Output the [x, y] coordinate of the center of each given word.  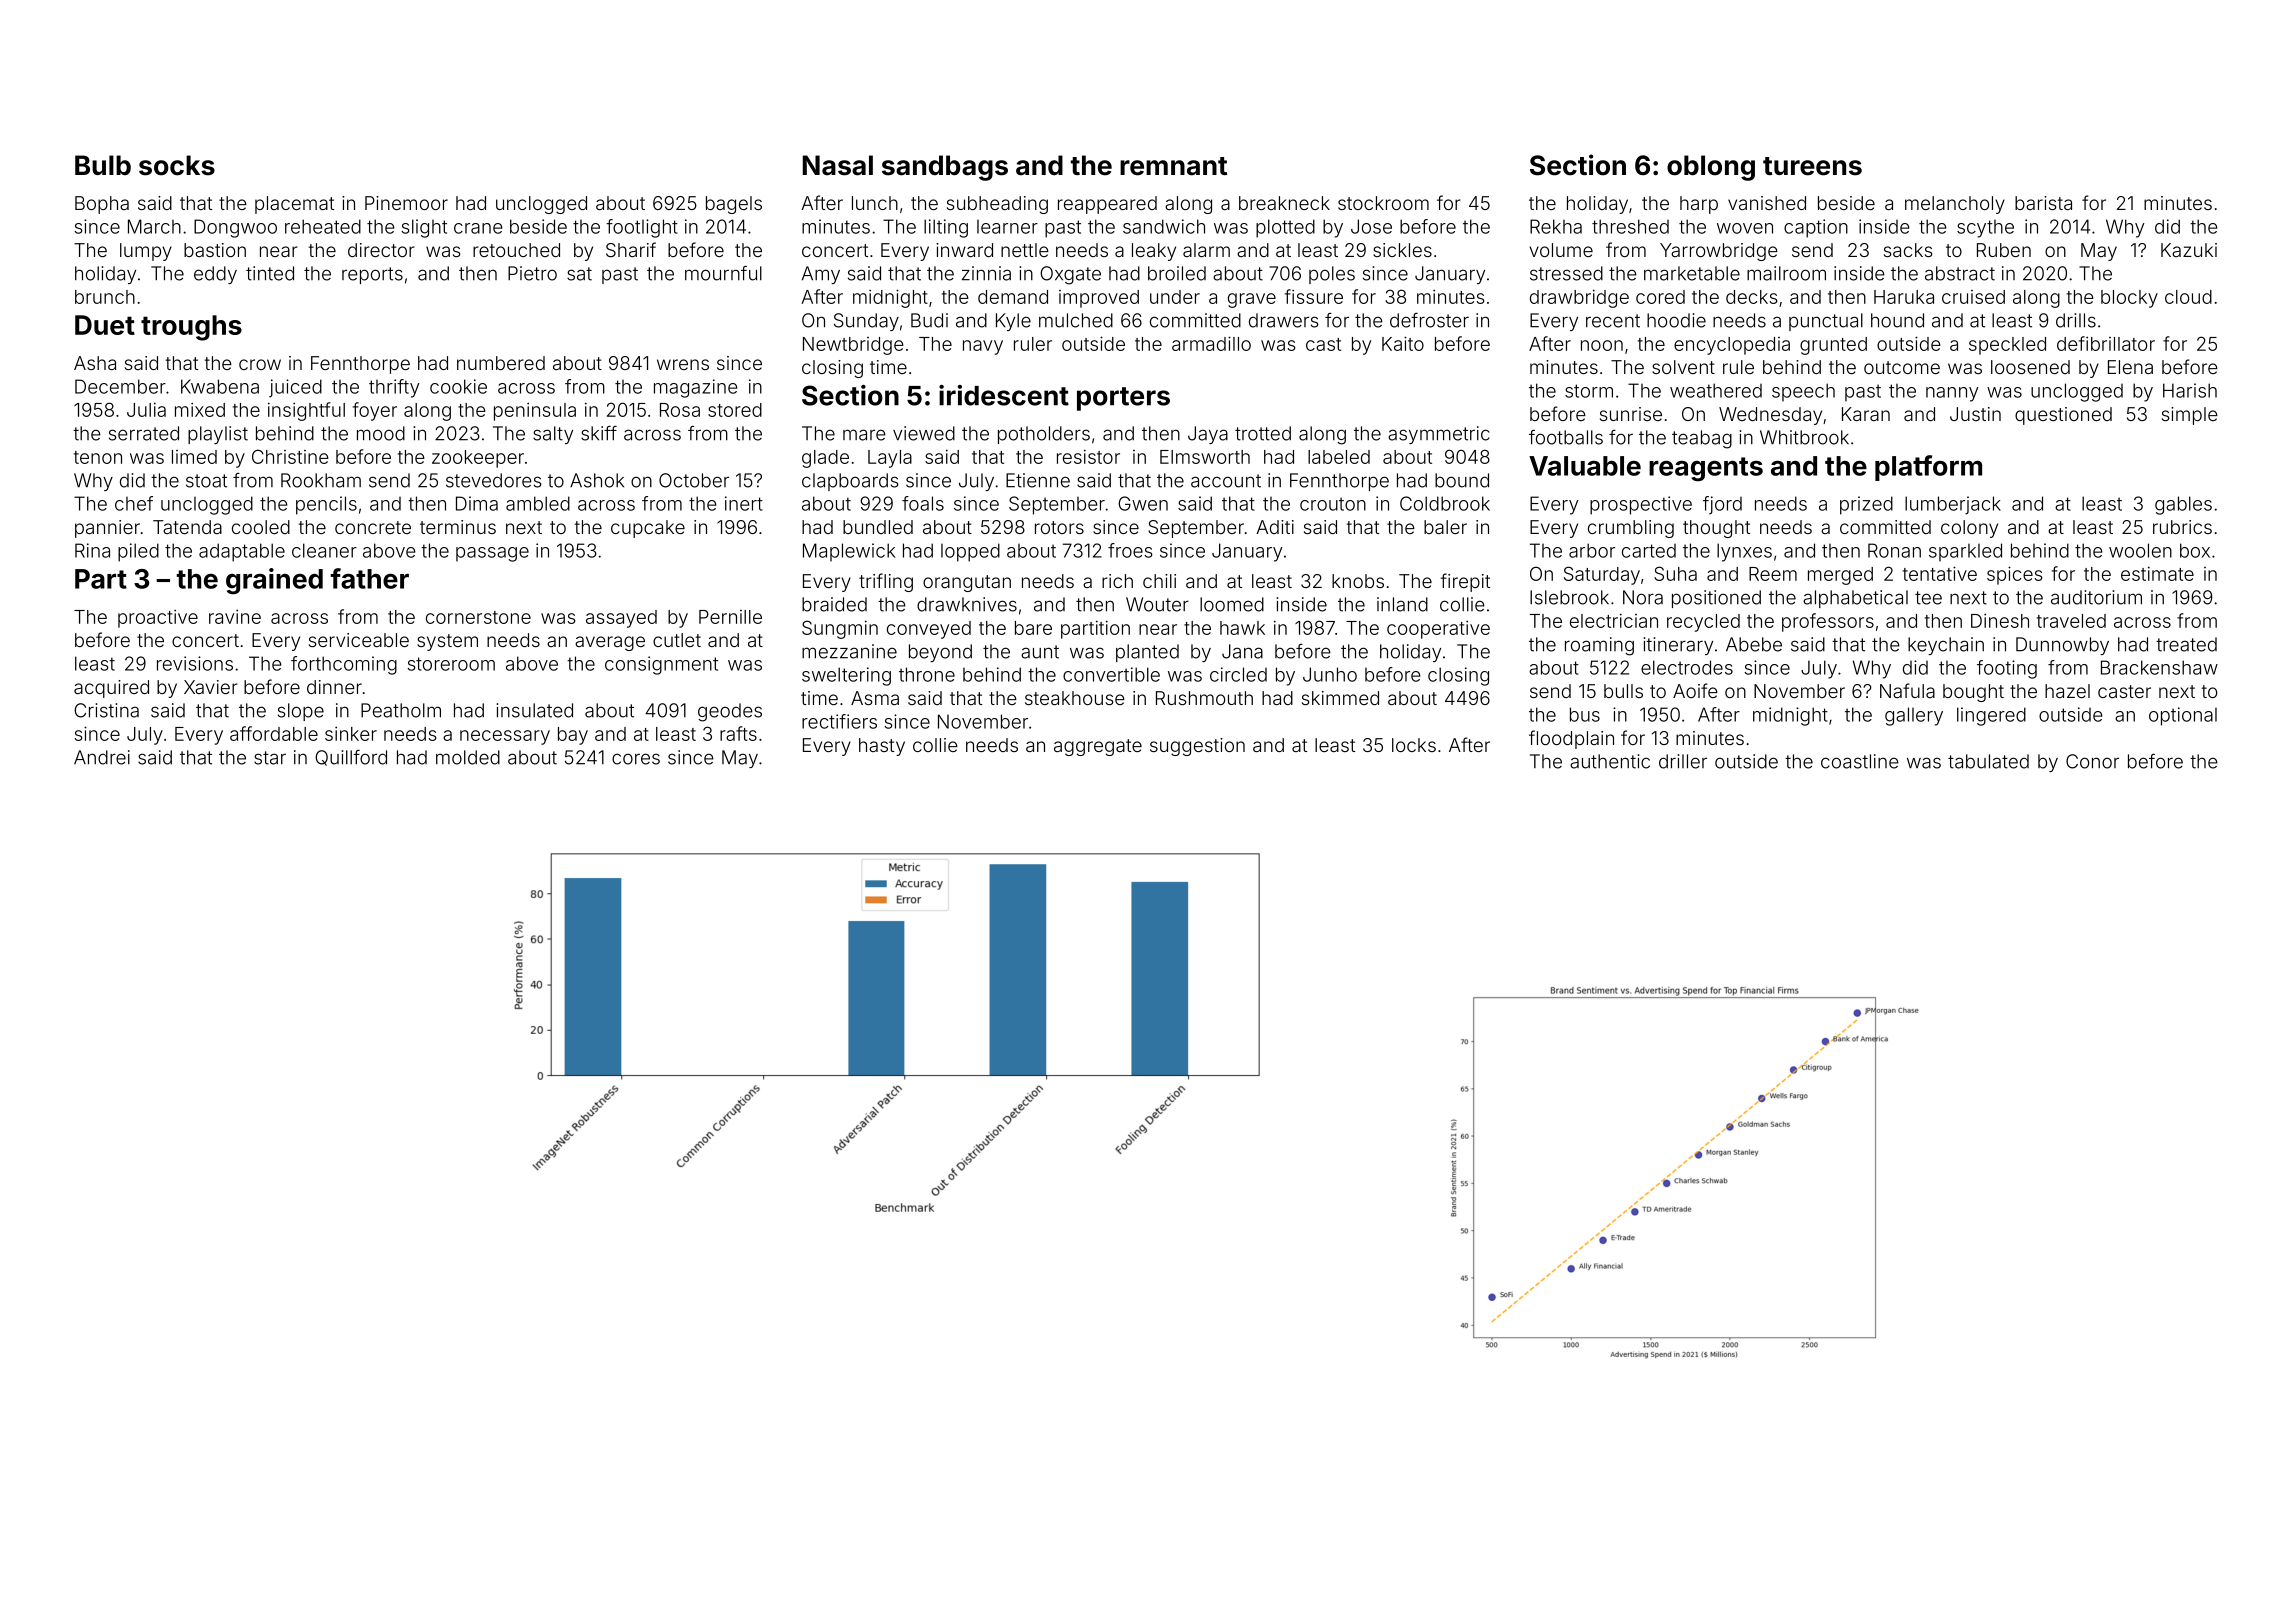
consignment [661, 665]
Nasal [838, 165]
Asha [95, 363]
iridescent [1004, 395]
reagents [1706, 469]
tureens [1812, 166]
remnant [1173, 166]
